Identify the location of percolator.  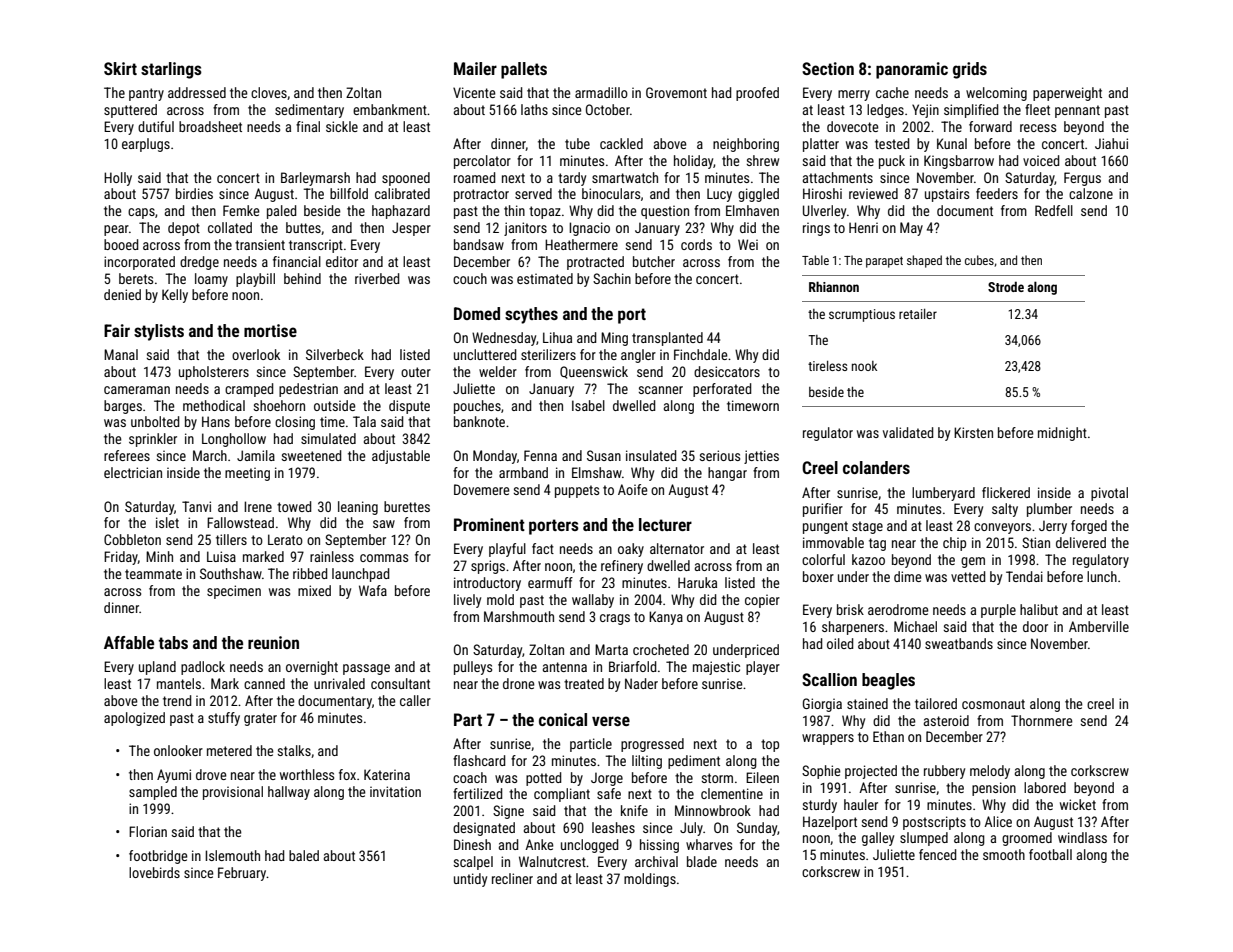
(482, 162).
